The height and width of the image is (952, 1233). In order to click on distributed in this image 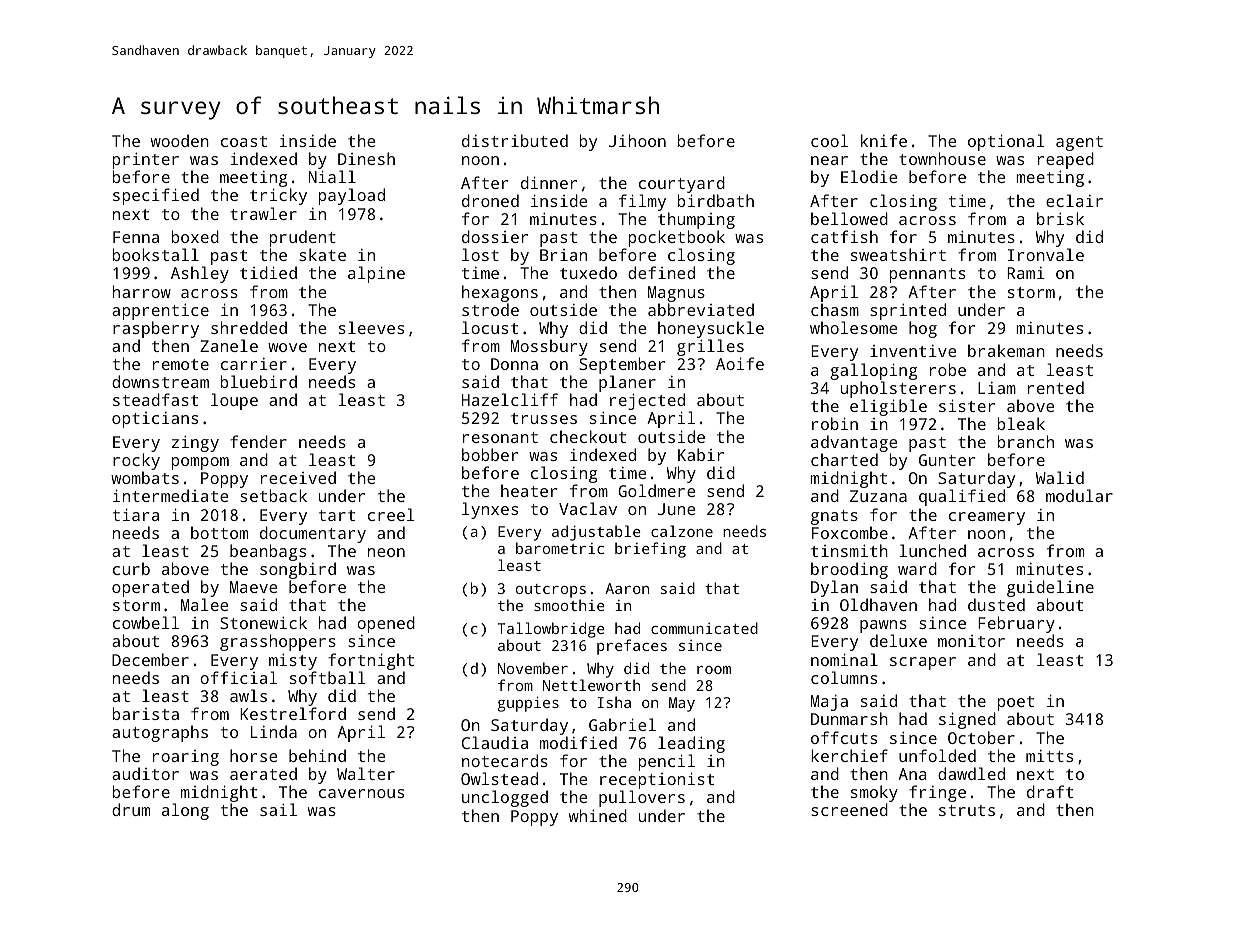, I will do `click(515, 140)`.
